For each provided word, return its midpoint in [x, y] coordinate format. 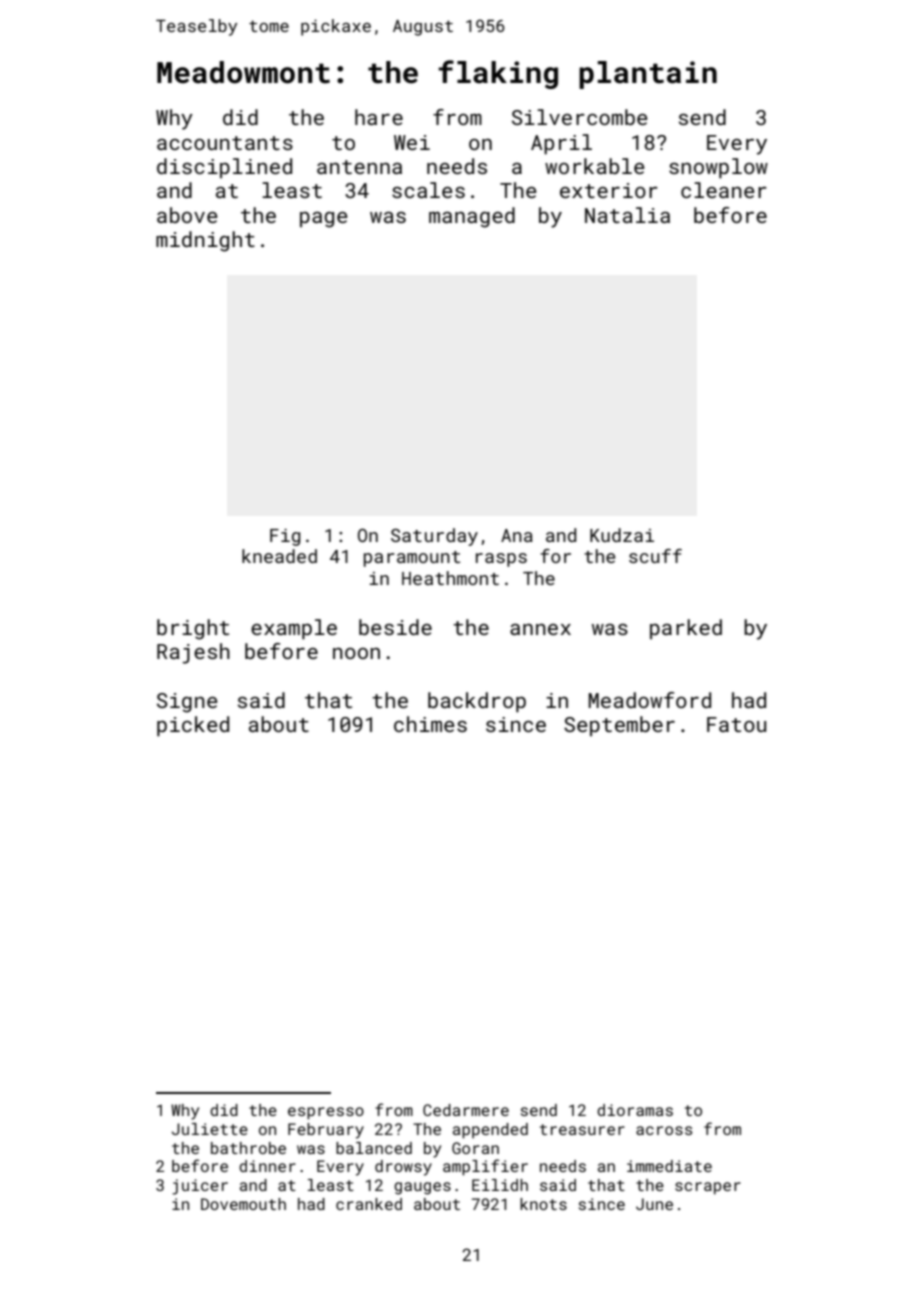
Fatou [736, 724]
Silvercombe [580, 117]
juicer [200, 1187]
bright [193, 629]
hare [379, 117]
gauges [422, 1188]
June [654, 1204]
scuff [655, 556]
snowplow [718, 168]
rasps [501, 560]
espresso [326, 1113]
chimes [430, 724]
